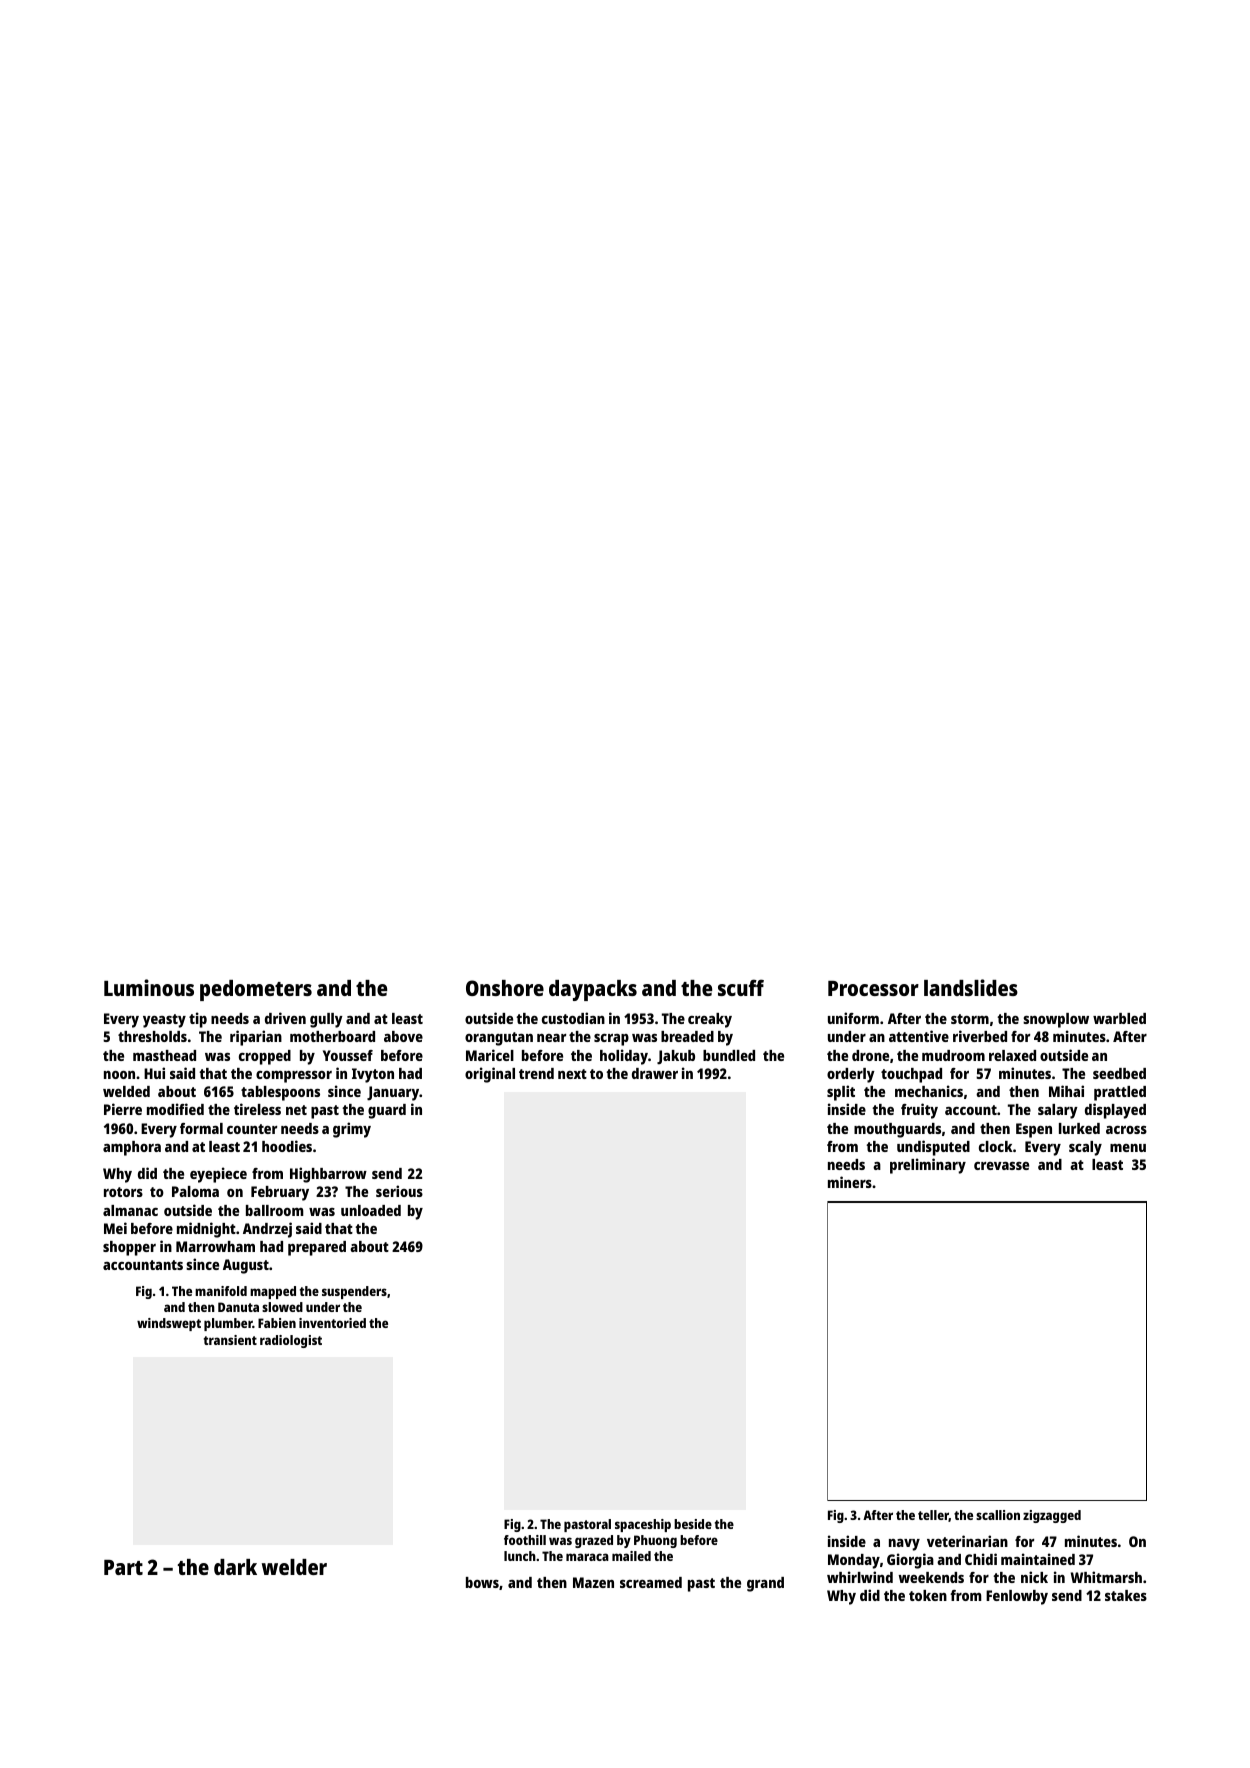 The height and width of the screenshot is (1768, 1250). Describe the element at coordinates (505, 988) in the screenshot. I see `Onshore` at that location.
